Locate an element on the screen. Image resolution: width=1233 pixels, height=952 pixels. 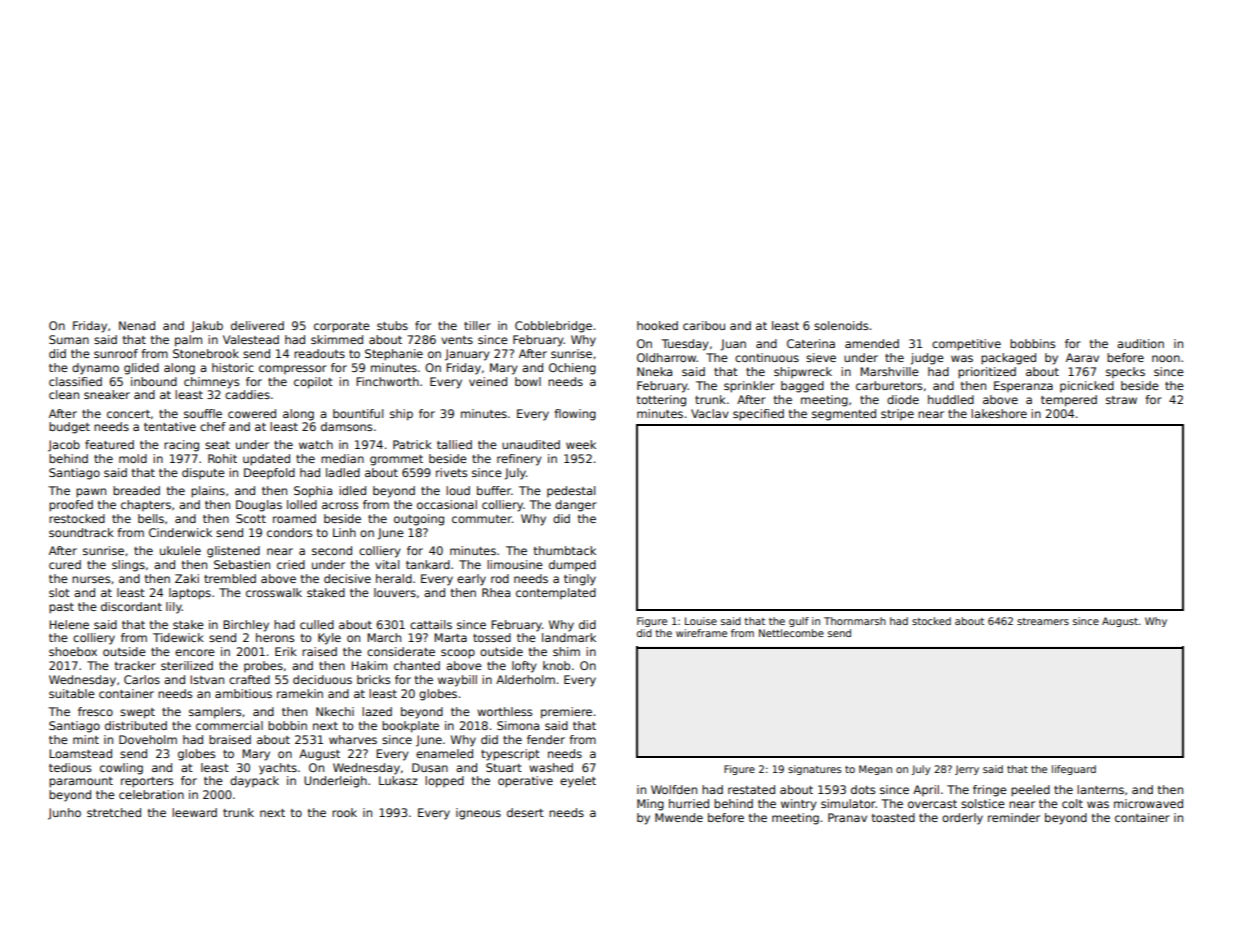
cattails is located at coordinates (431, 624).
